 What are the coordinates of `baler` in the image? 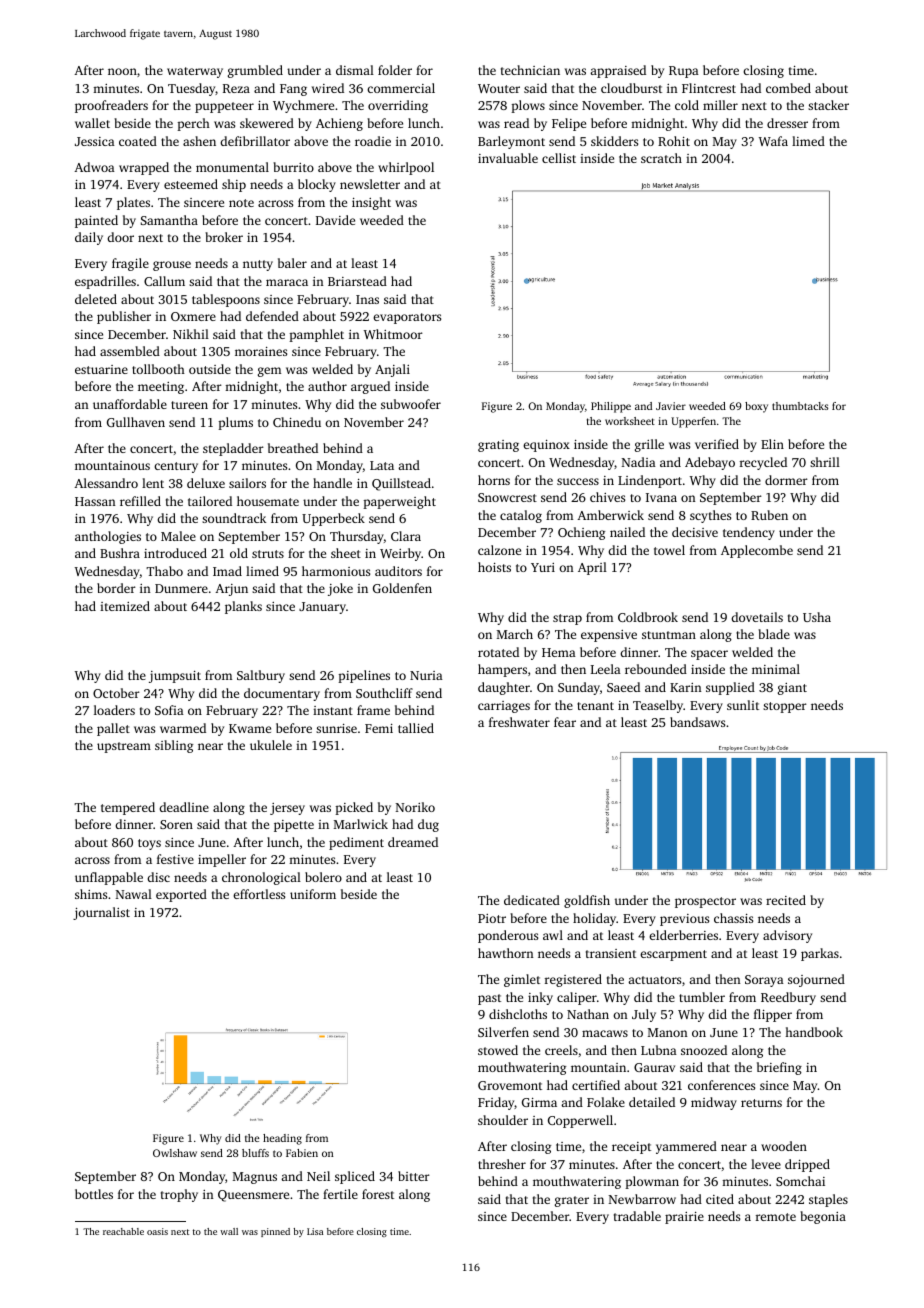 It's located at (292, 263).
